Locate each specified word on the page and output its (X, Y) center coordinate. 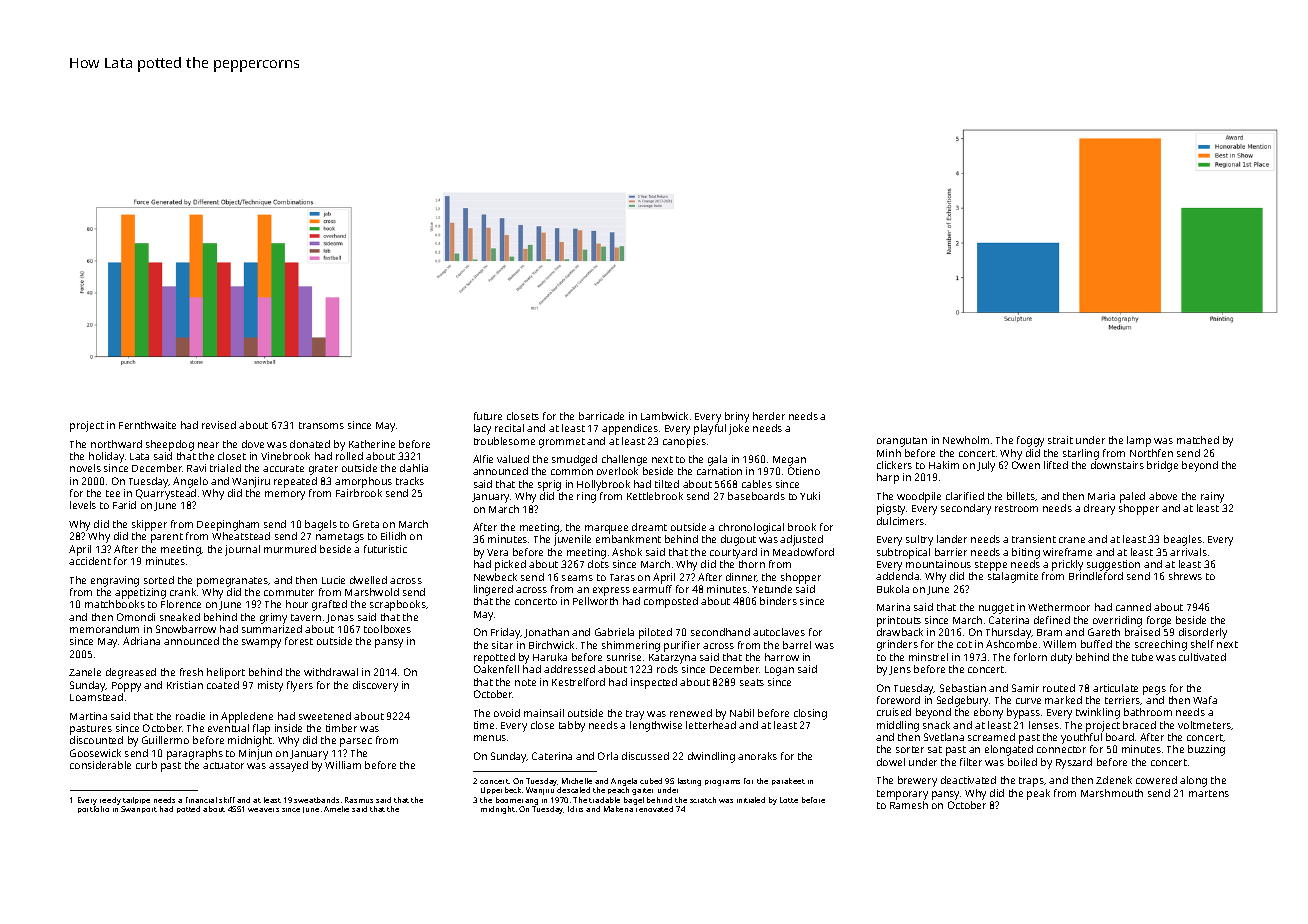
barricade (601, 416)
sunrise (624, 657)
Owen (1026, 465)
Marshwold (372, 592)
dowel (891, 762)
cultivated (1202, 657)
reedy (110, 801)
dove (253, 444)
